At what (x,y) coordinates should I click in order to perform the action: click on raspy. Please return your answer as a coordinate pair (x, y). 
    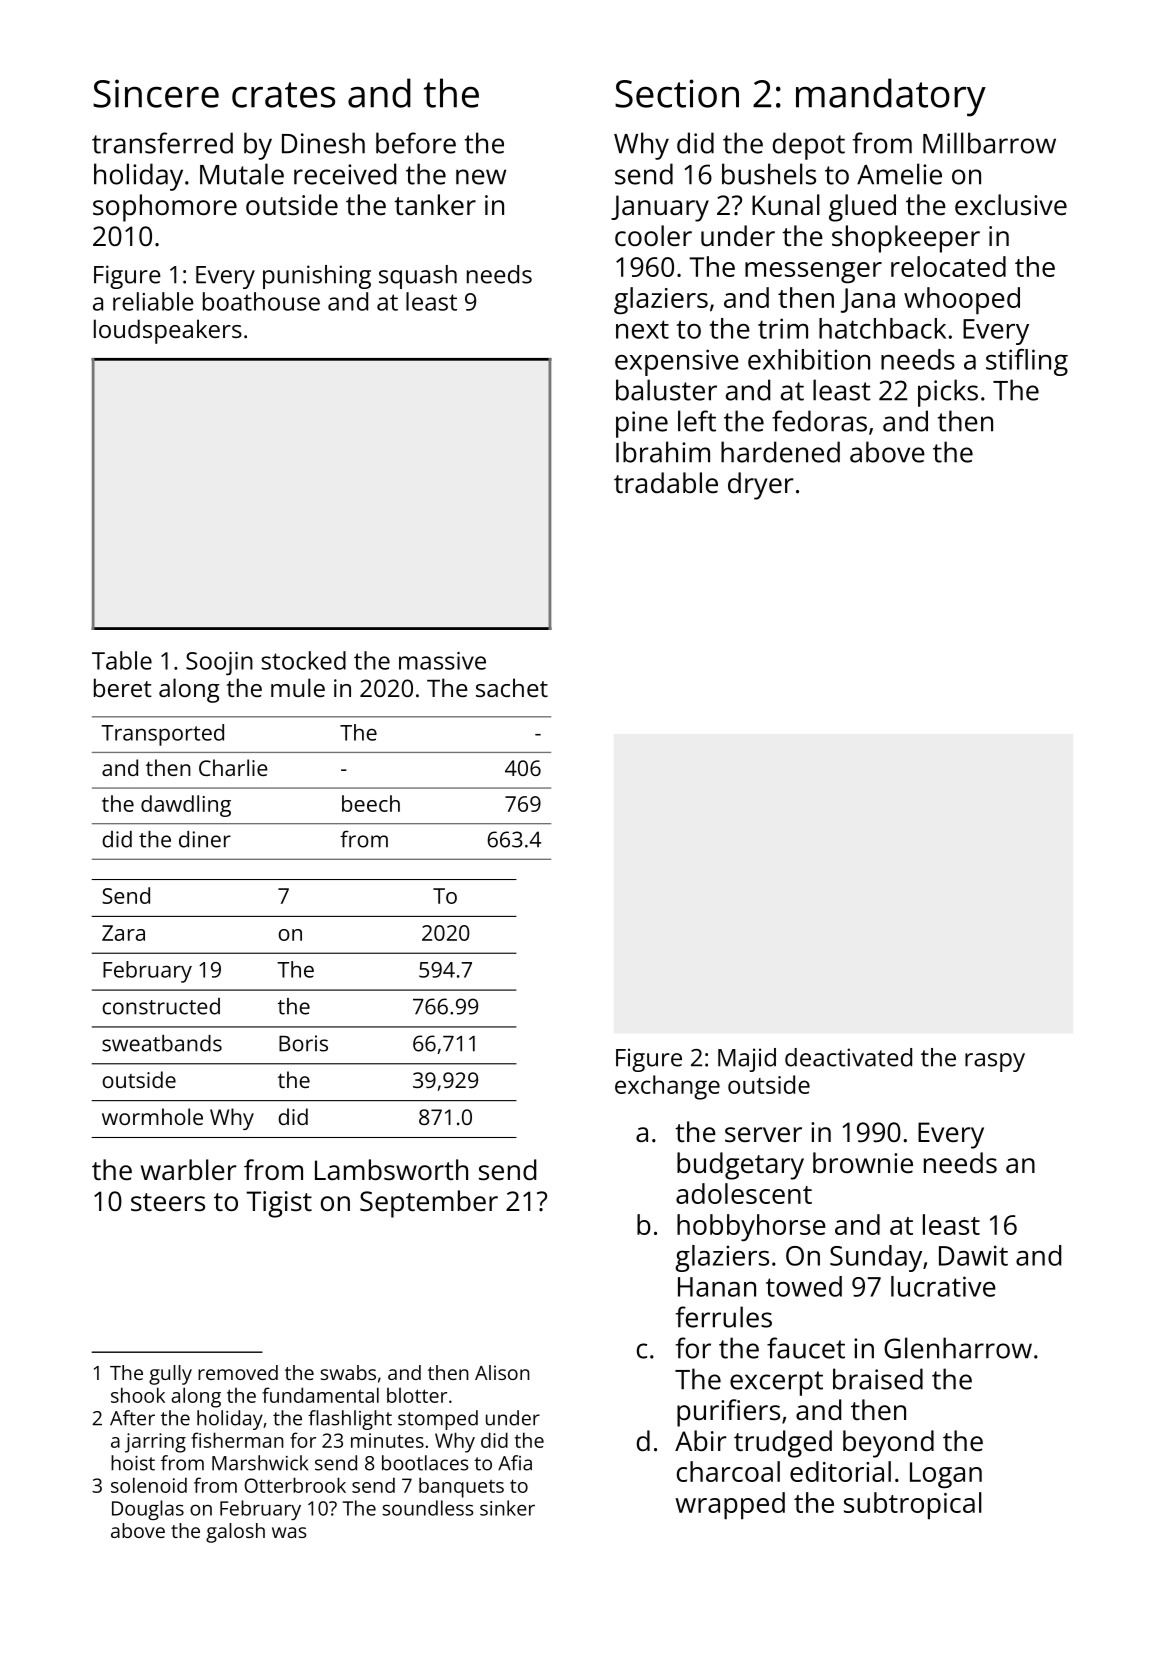
    Looking at the image, I should click on (995, 1062).
